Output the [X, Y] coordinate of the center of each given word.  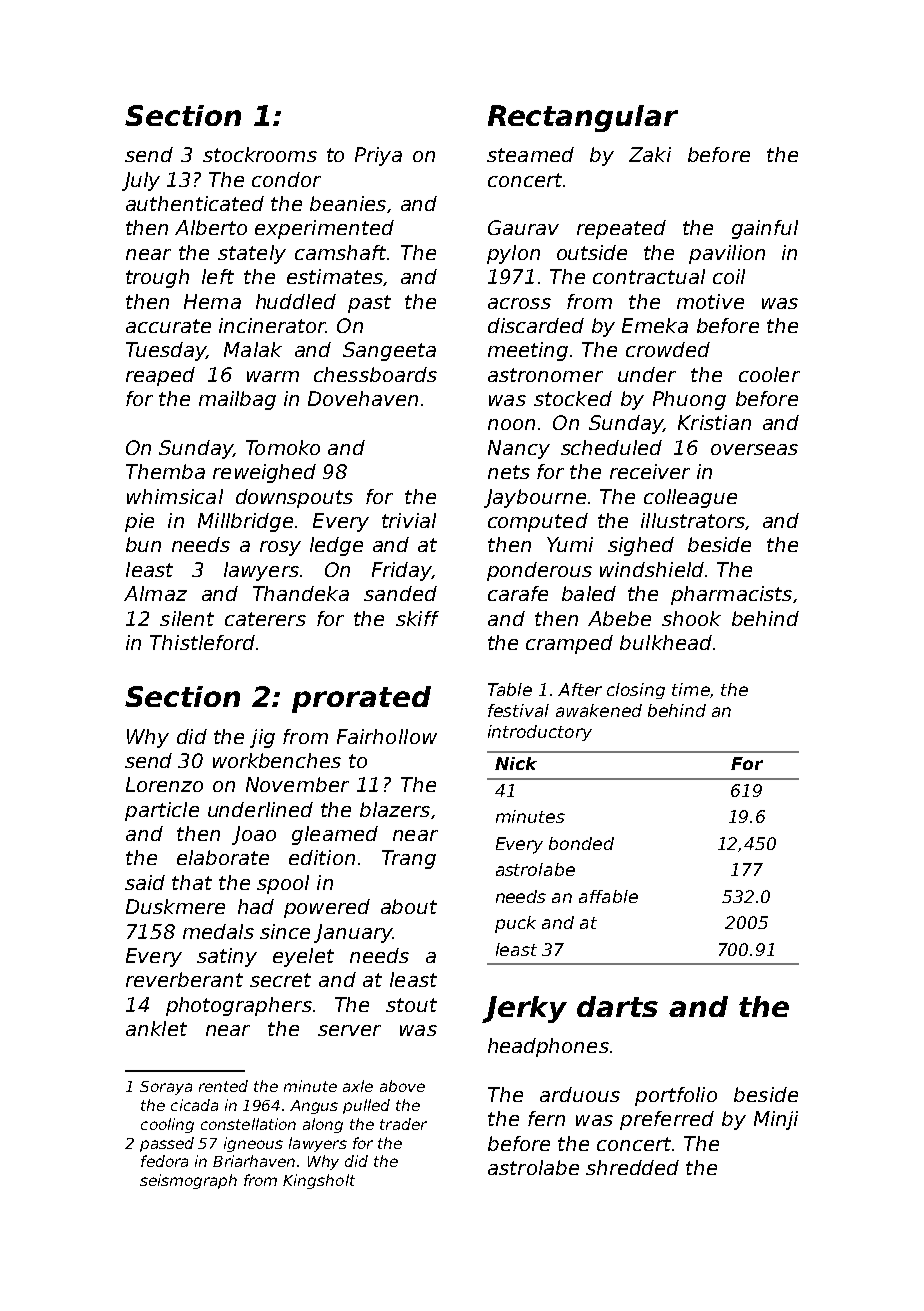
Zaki [650, 154]
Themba [165, 471]
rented [223, 1086]
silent [187, 618]
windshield [652, 569]
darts [617, 1006]
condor [286, 179]
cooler [769, 374]
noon [511, 424]
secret [280, 980]
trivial [409, 520]
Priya [378, 156]
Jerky [524, 1009]
